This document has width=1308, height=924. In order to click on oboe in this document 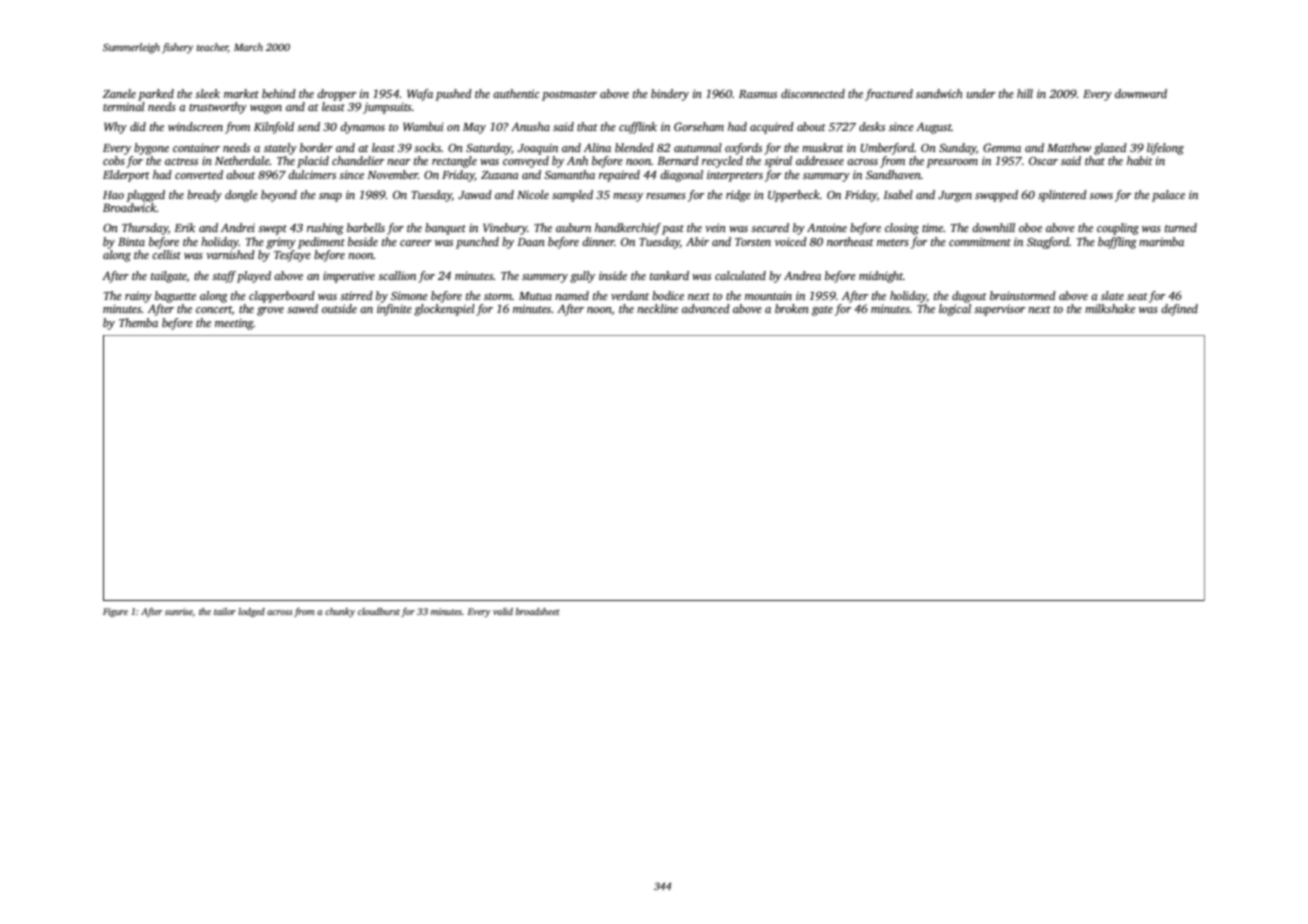, I will do `click(1030, 227)`.
